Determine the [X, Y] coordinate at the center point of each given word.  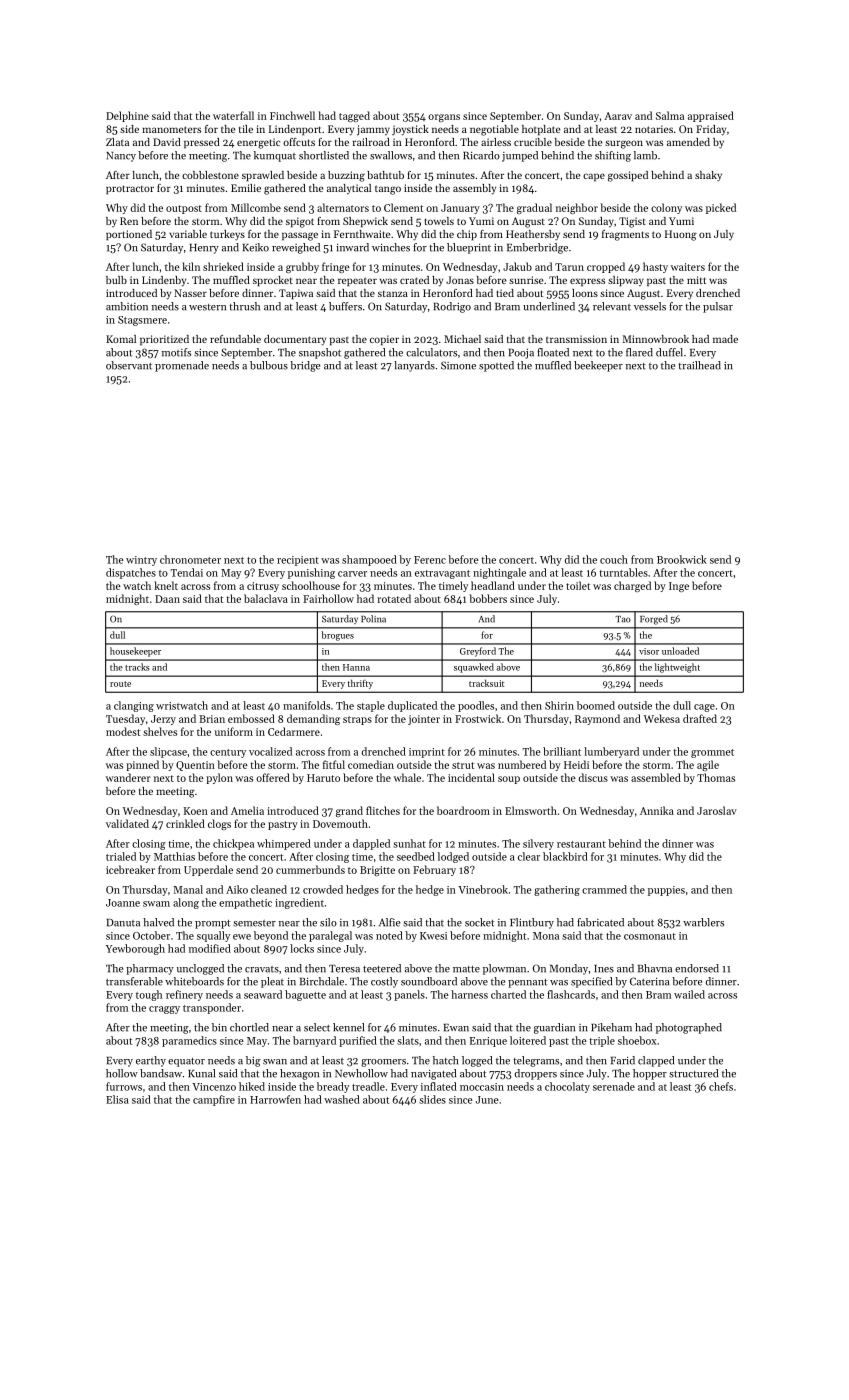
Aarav [618, 116]
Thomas [716, 777]
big [253, 1061]
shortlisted [324, 155]
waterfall [233, 115]
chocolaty [567, 1087]
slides [432, 1099]
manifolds [306, 705]
